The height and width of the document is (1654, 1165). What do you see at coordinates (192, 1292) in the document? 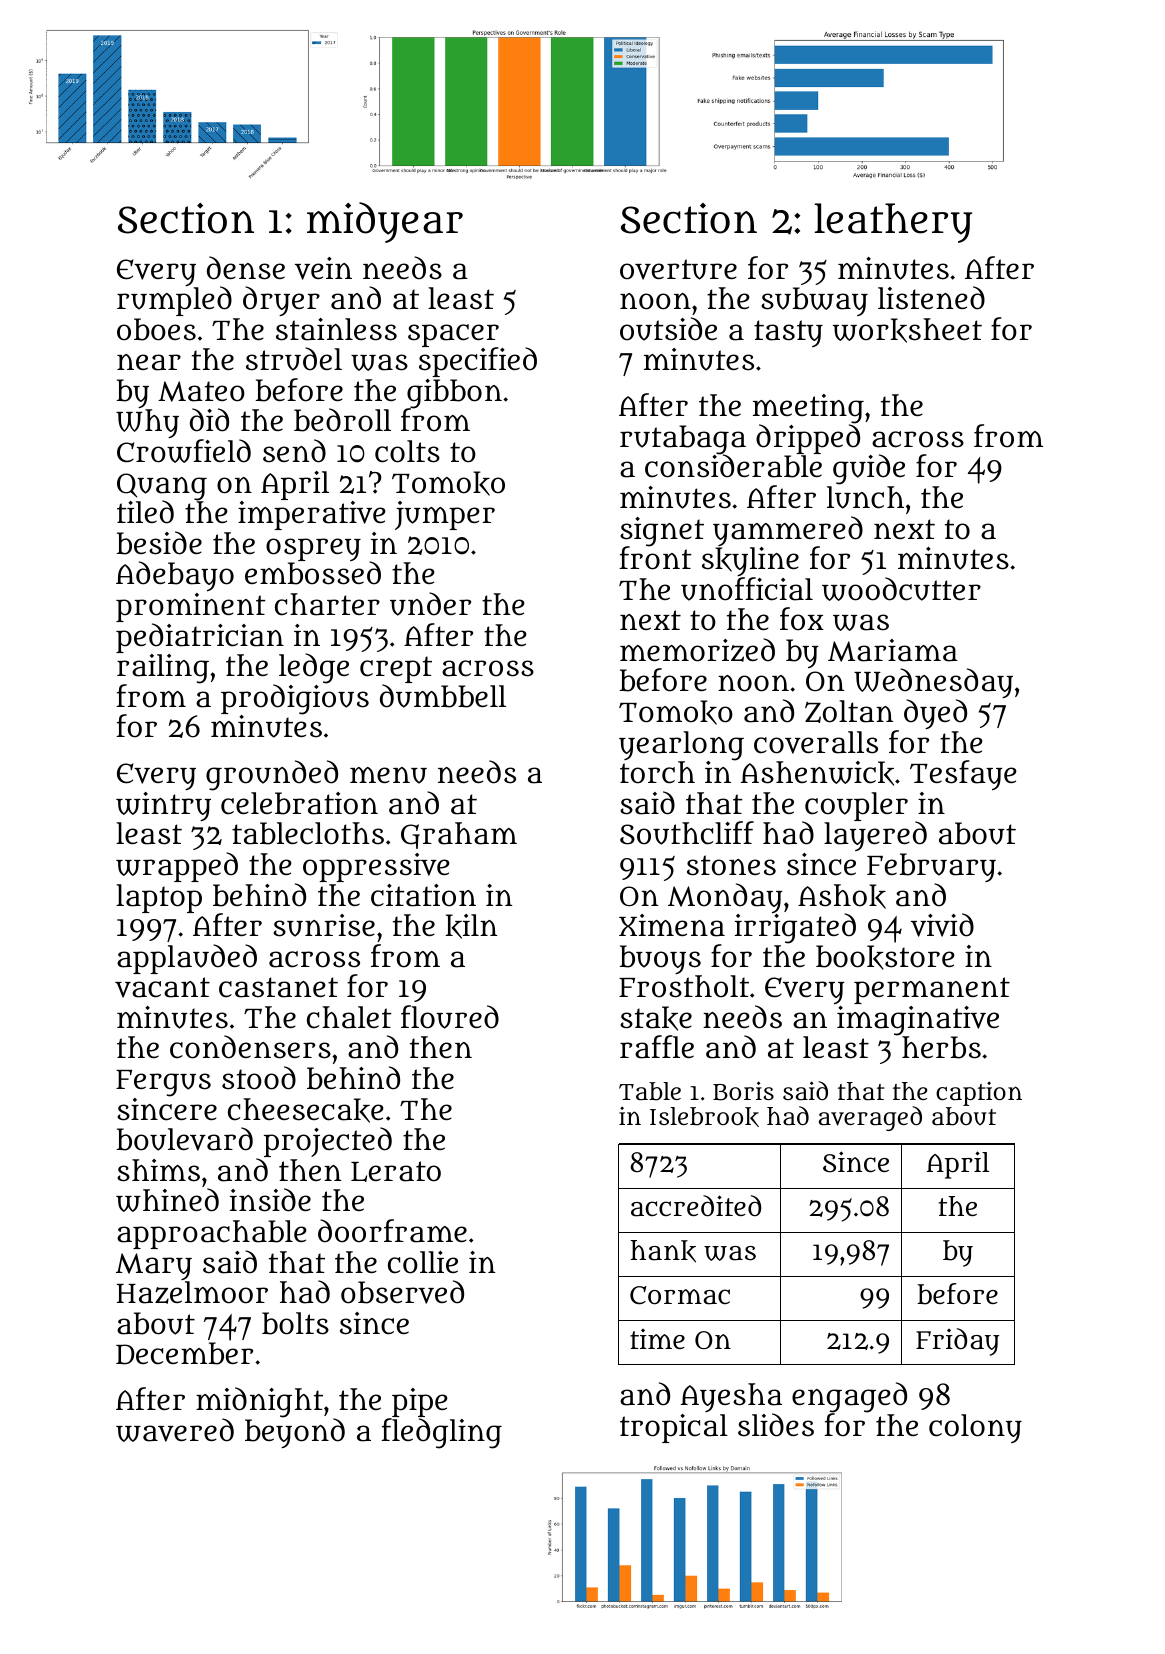
I see `Hazelmoor` at bounding box center [192, 1292].
